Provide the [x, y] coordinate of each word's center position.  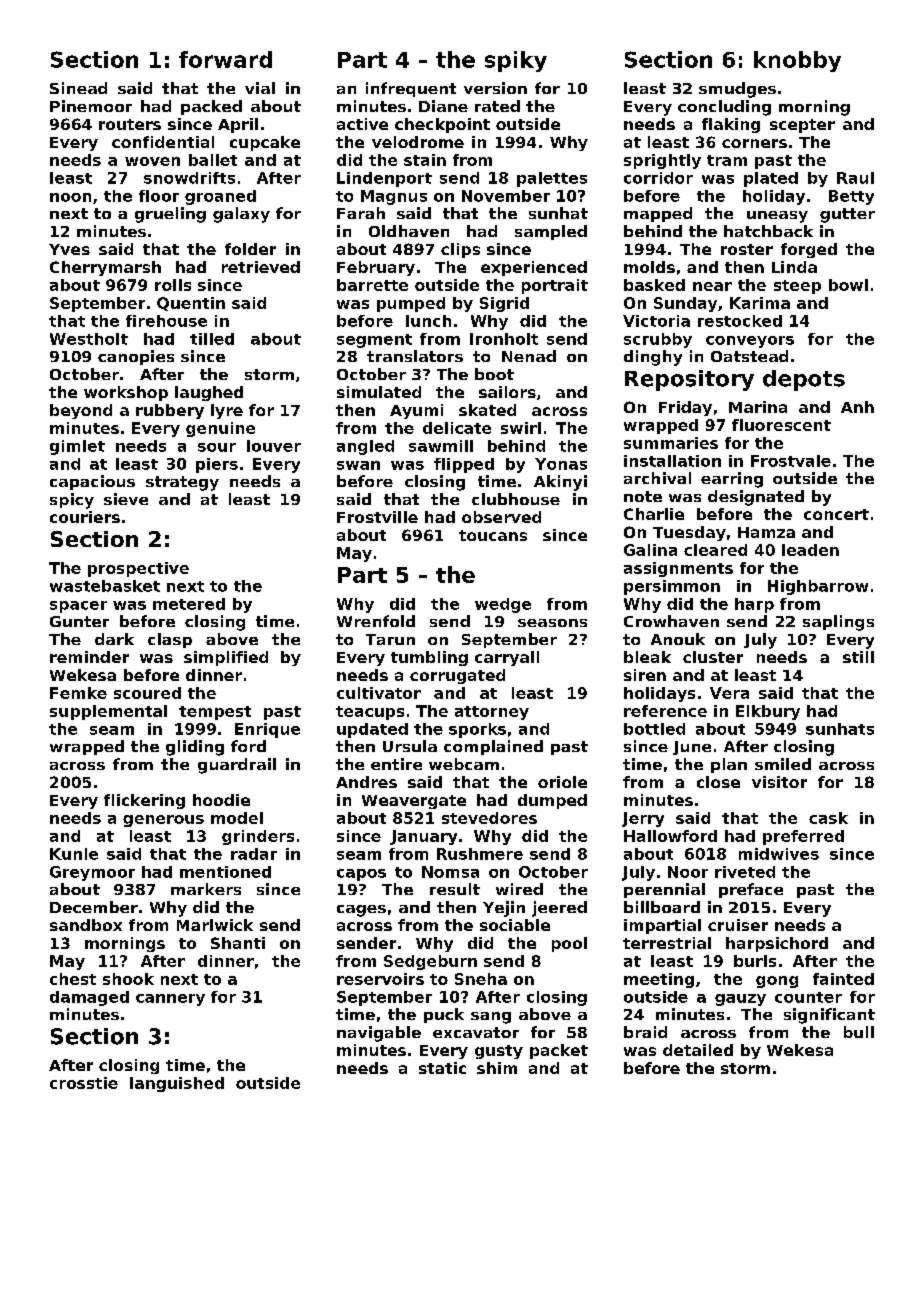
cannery [170, 1000]
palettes [552, 179]
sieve [126, 499]
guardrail [237, 766]
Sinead [78, 88]
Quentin [191, 304]
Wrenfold [376, 621]
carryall [507, 658]
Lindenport [384, 179]
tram [727, 160]
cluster [713, 657]
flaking [731, 125]
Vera [729, 693]
